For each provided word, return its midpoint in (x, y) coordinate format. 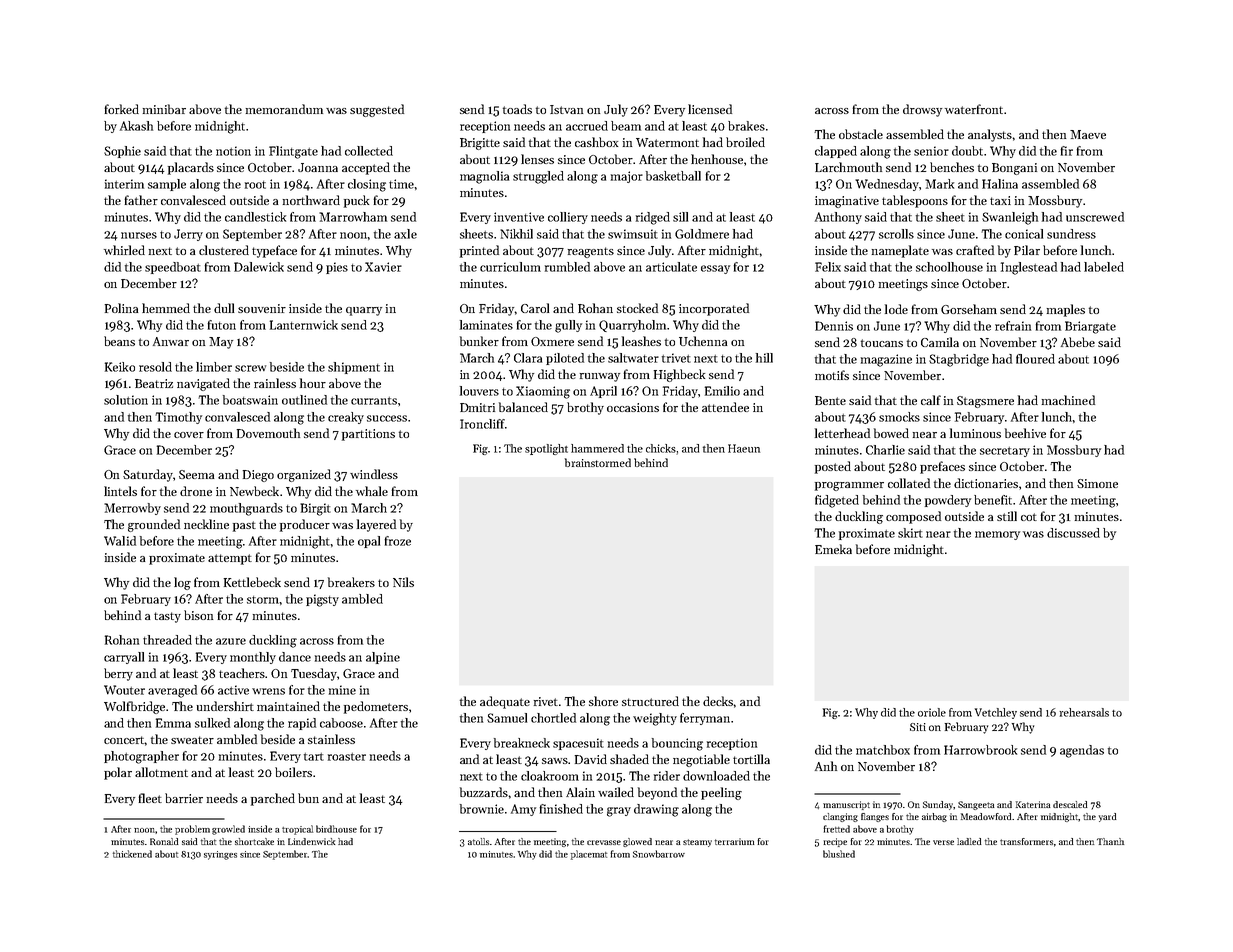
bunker (479, 341)
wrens (268, 691)
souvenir (262, 308)
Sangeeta (976, 805)
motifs (832, 375)
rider (667, 776)
